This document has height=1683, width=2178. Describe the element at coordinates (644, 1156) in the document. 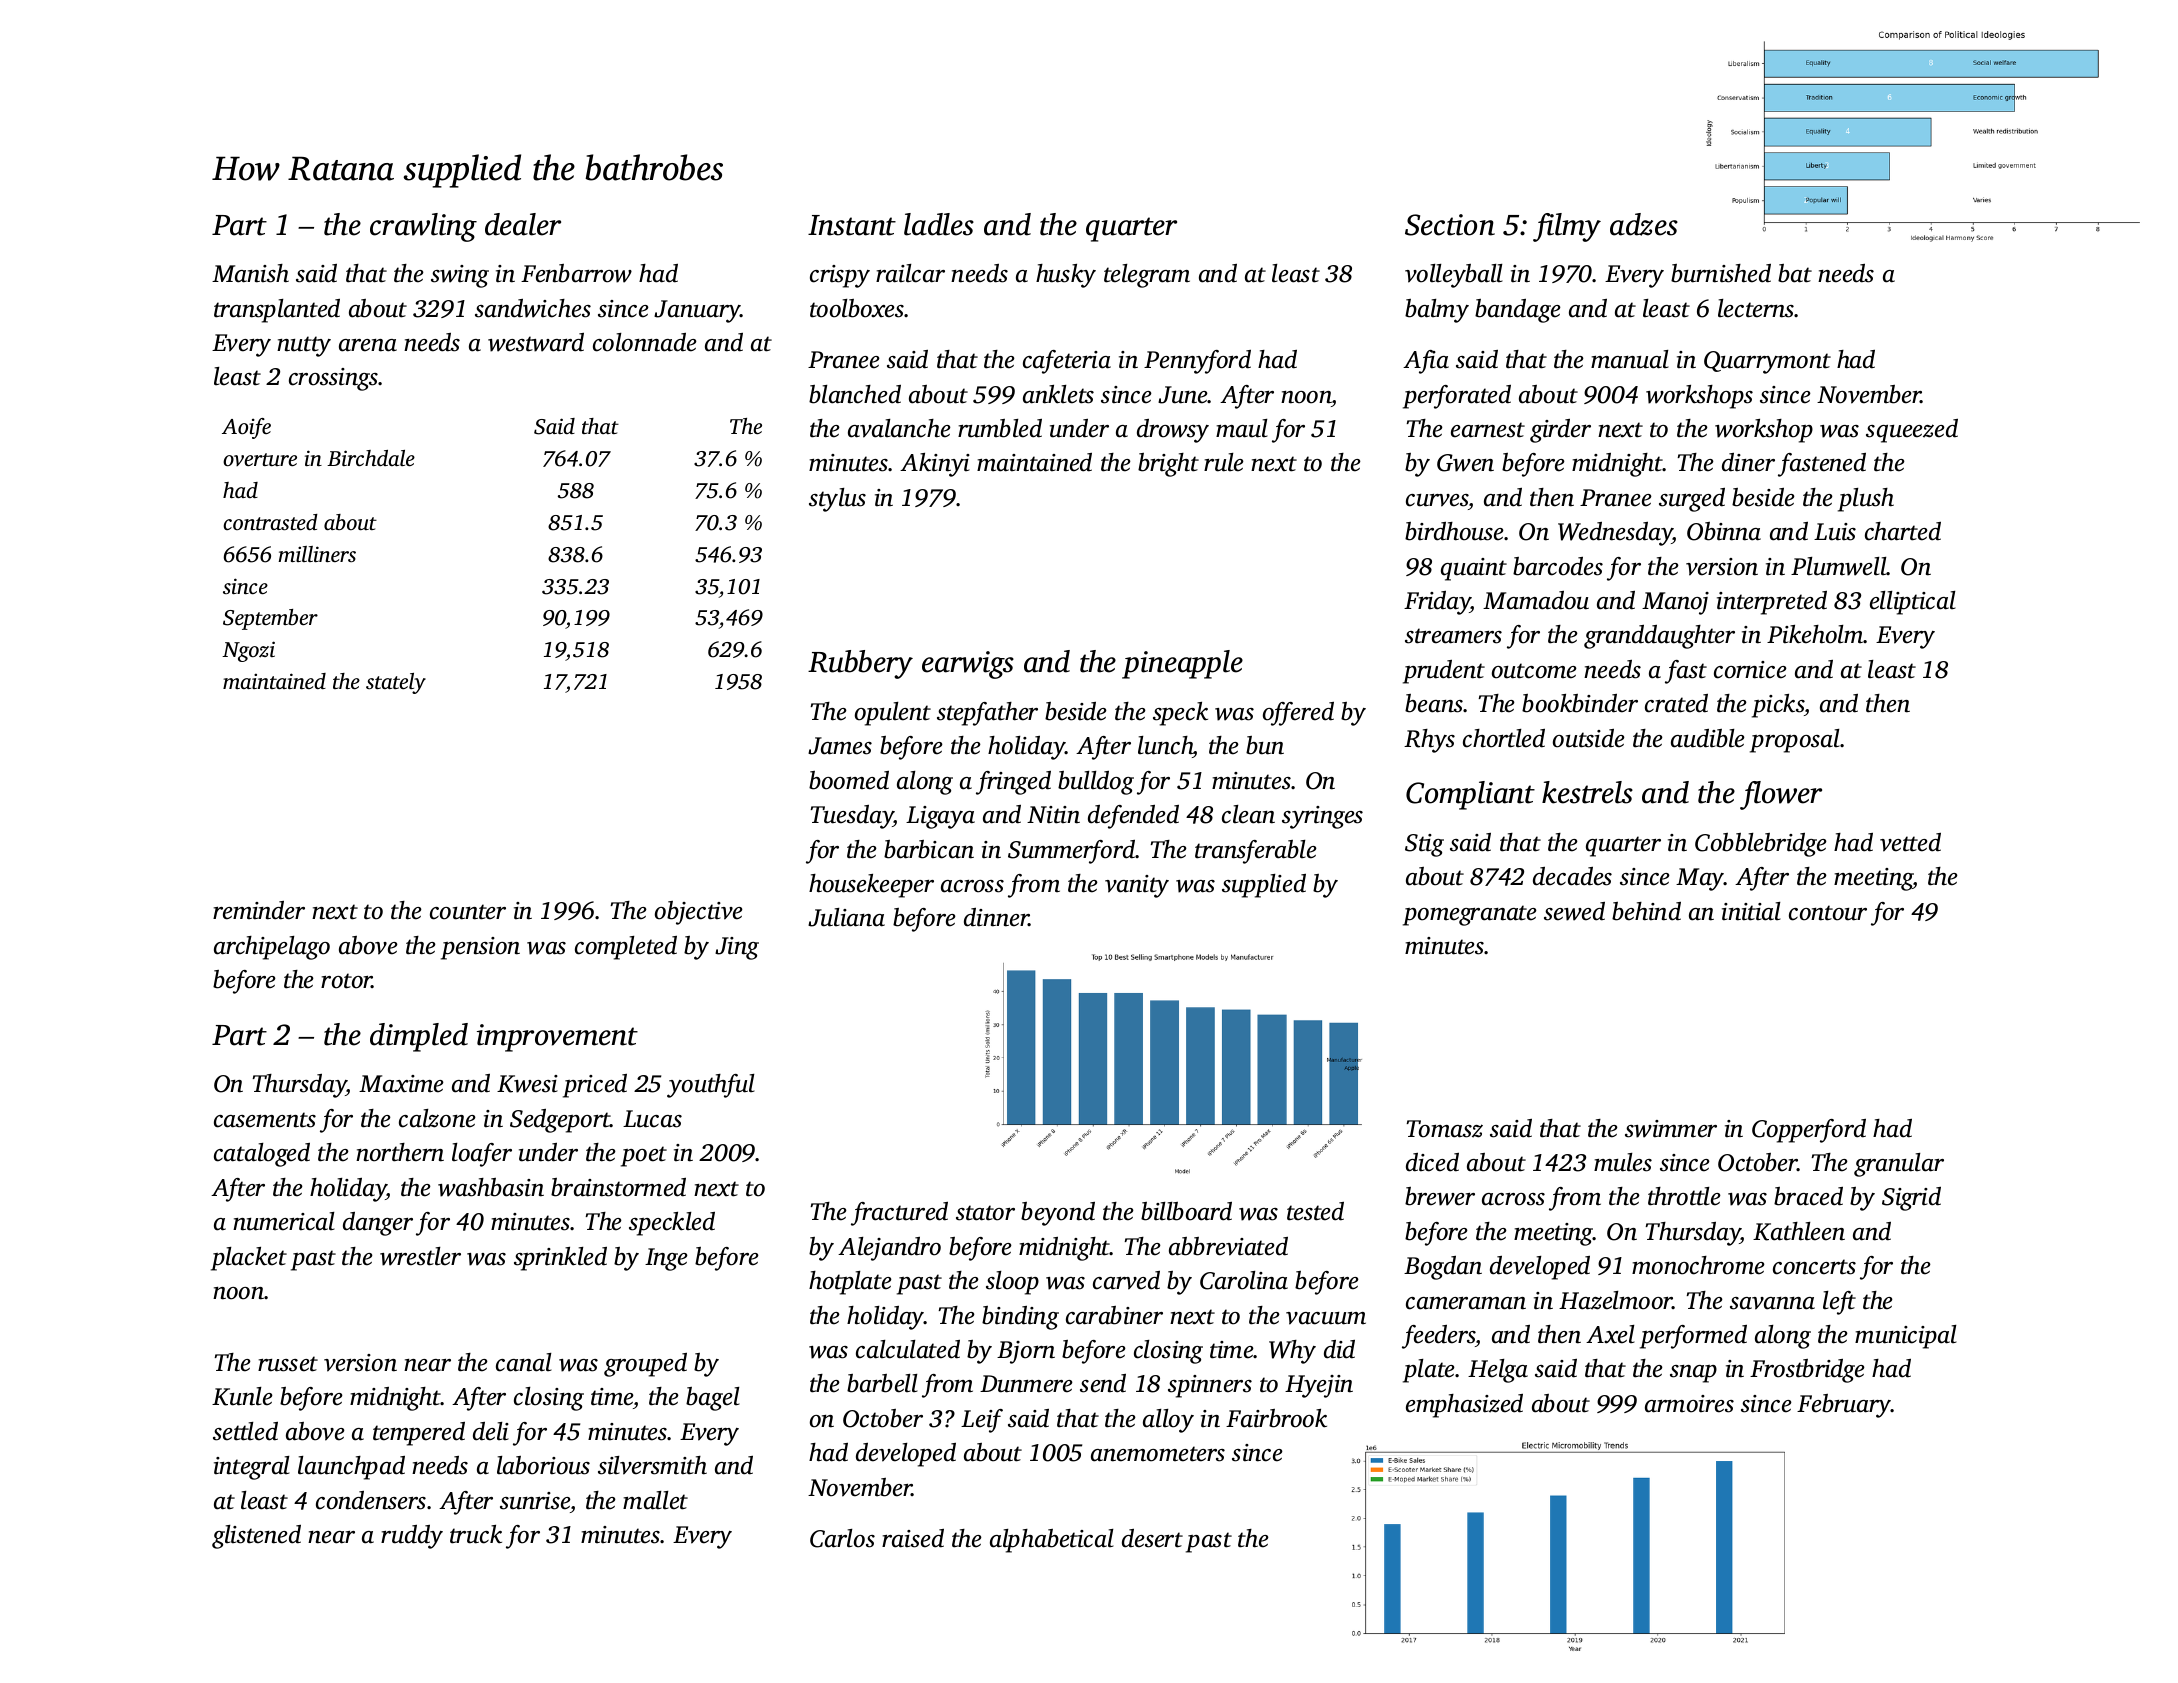

I see `poet` at that location.
